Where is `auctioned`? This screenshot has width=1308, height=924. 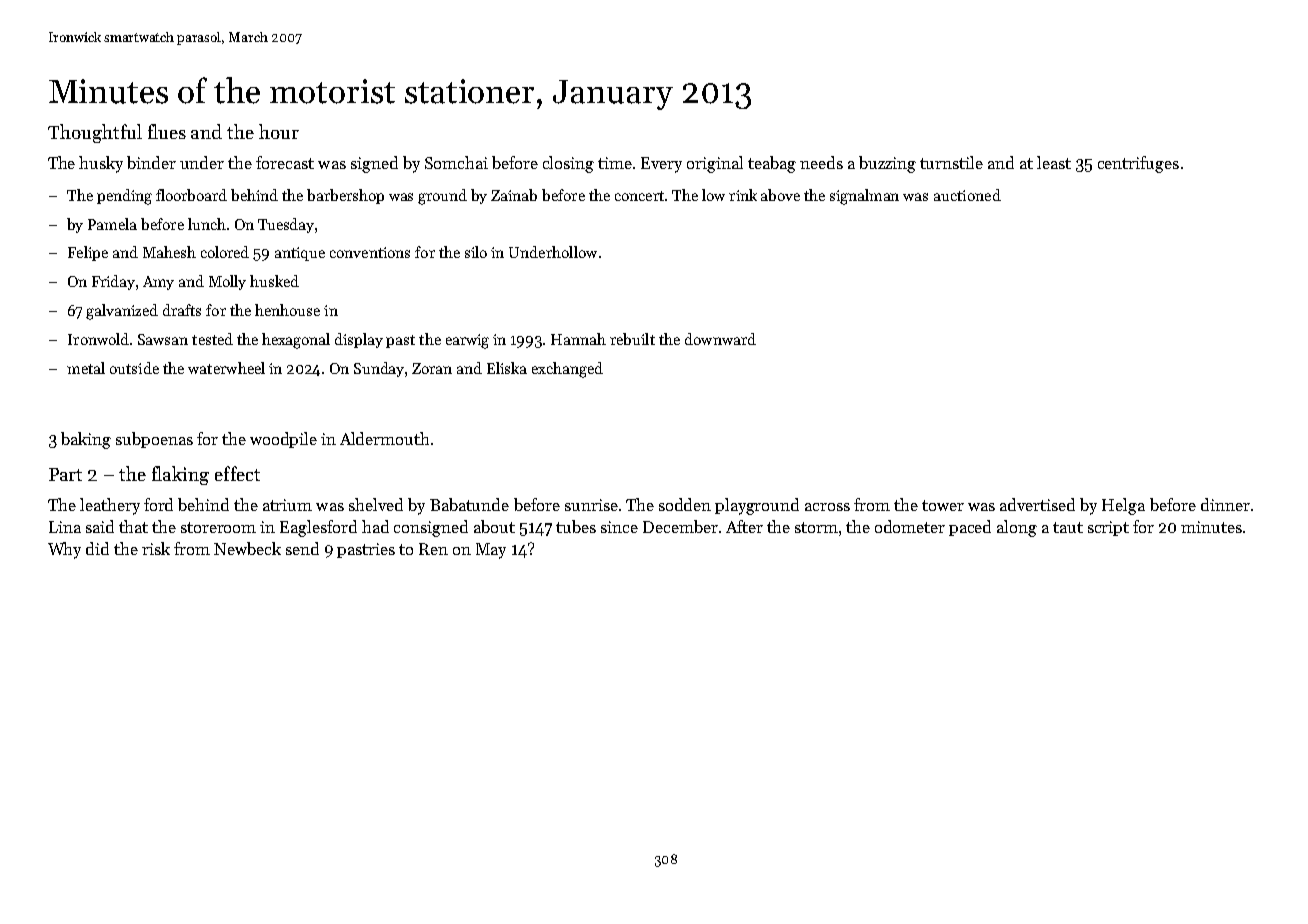 auctioned is located at coordinates (967, 195).
